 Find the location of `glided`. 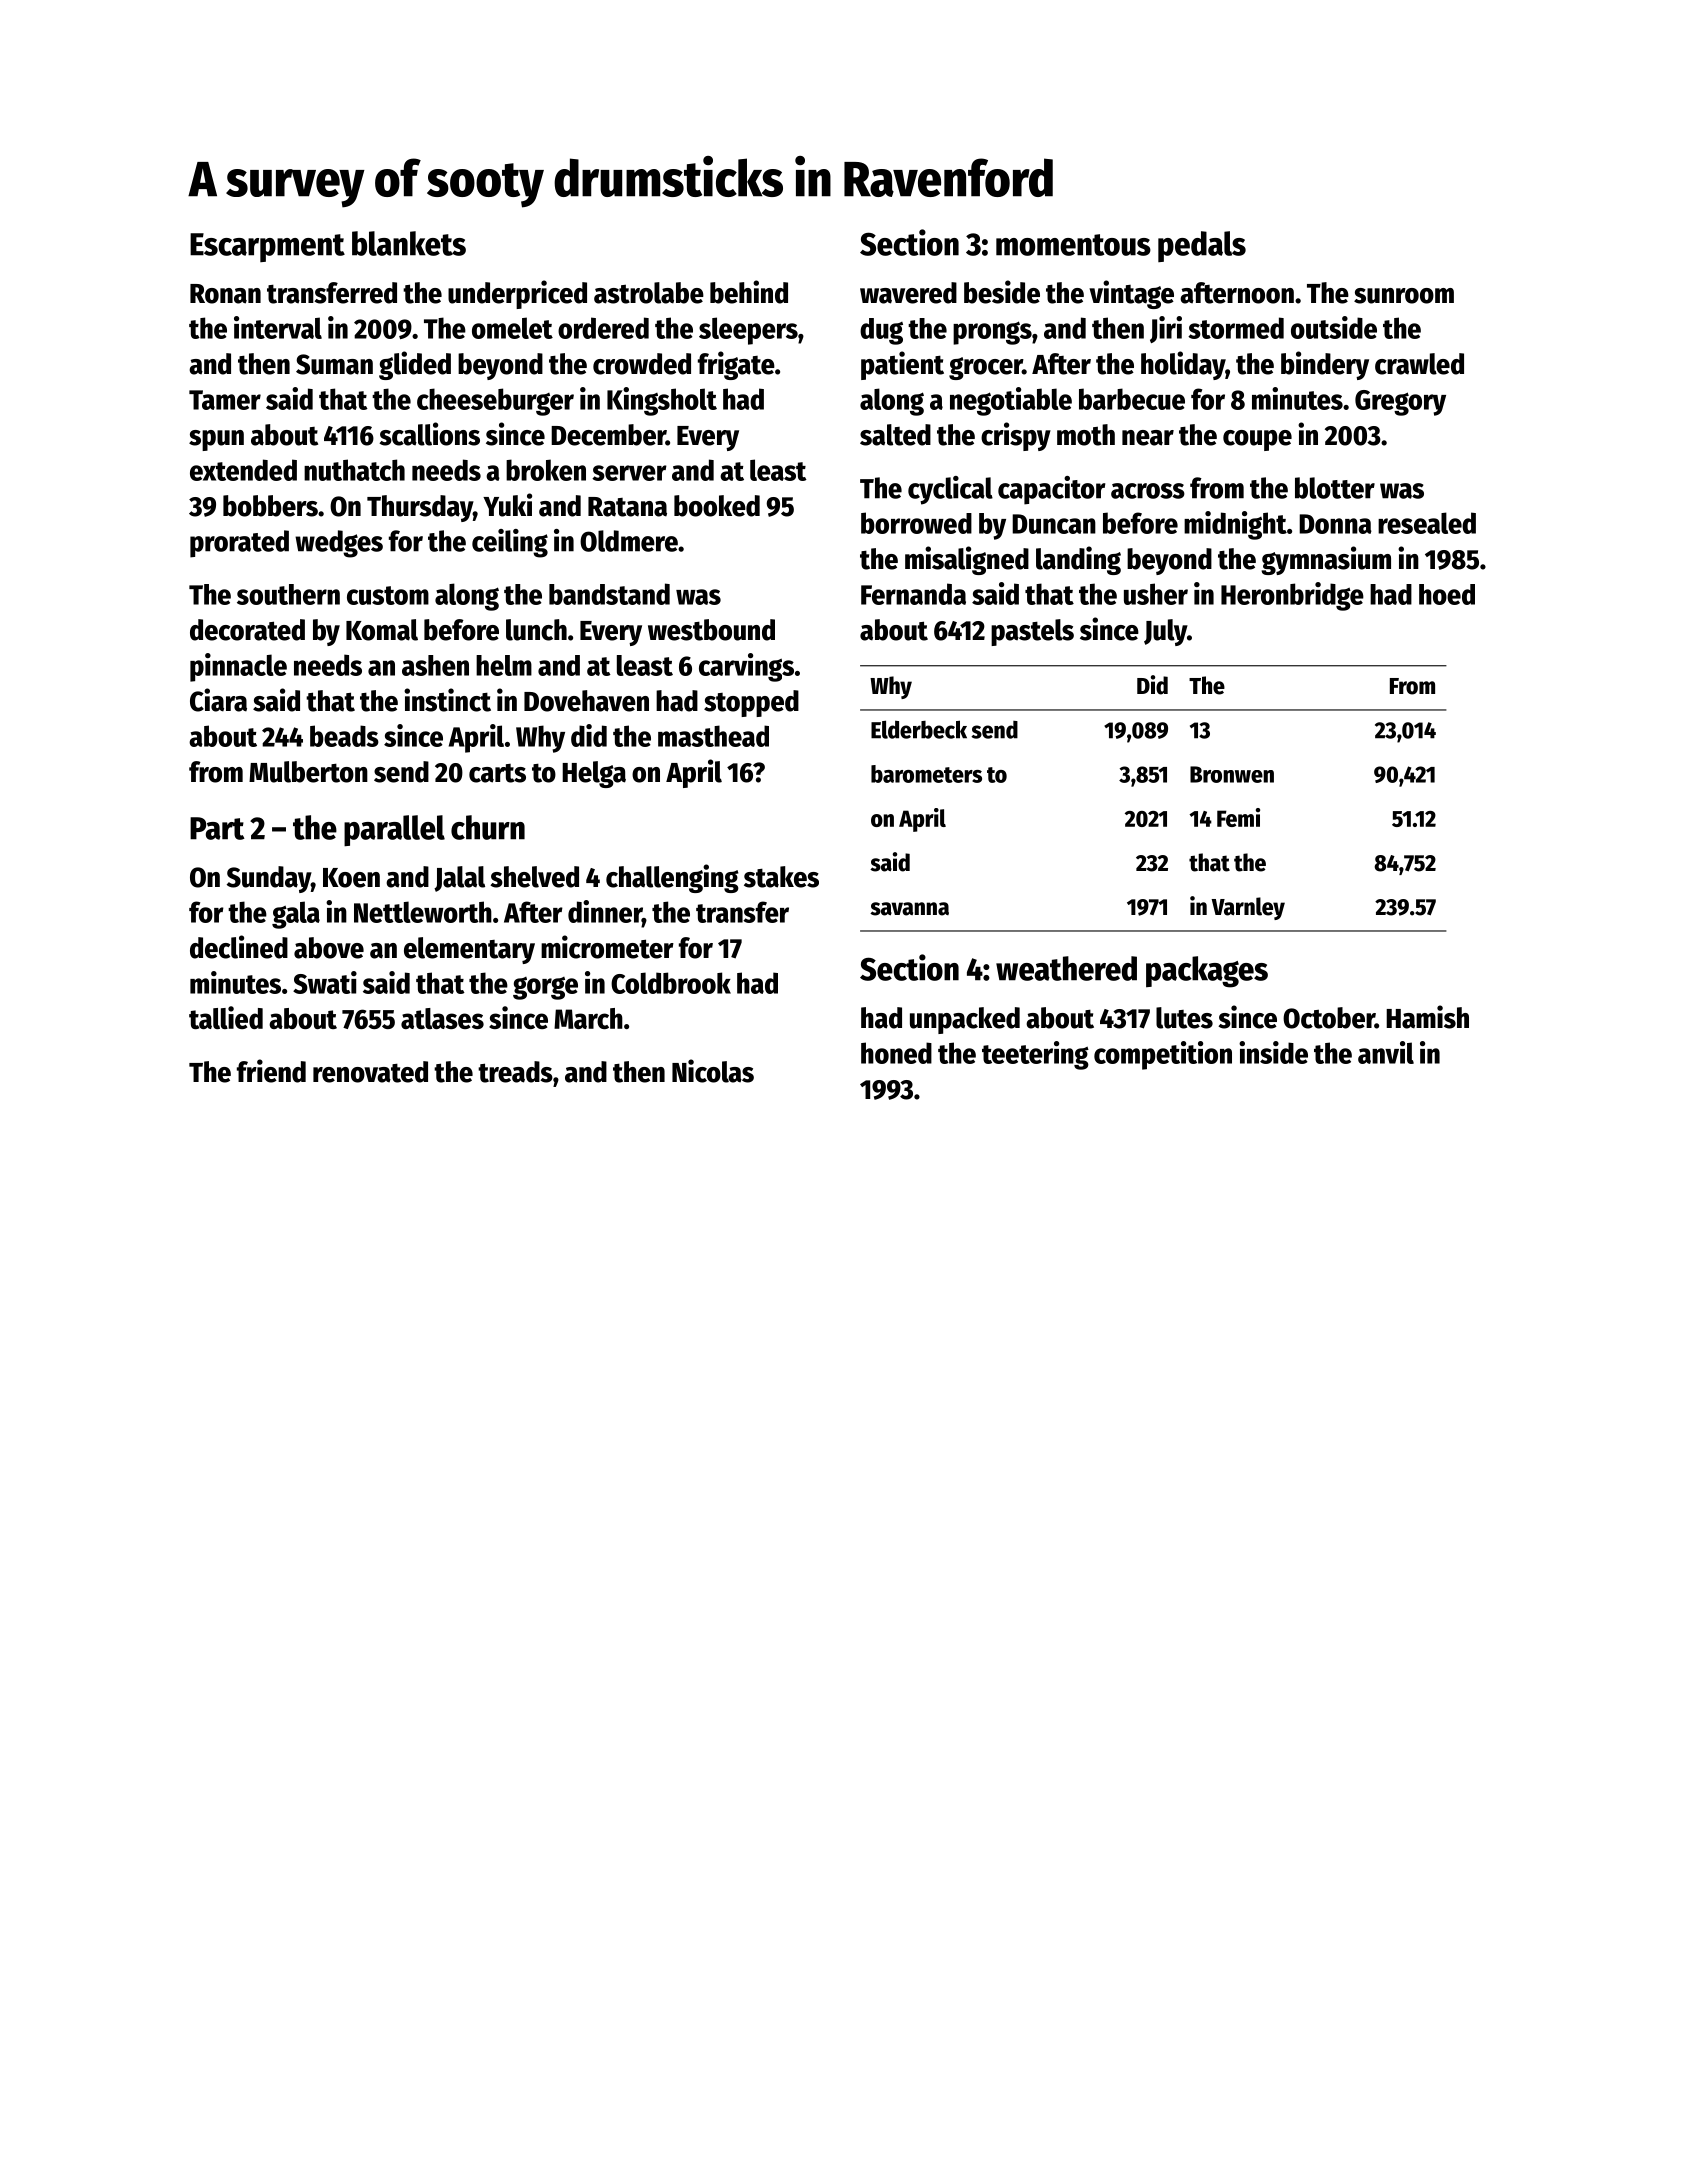

glided is located at coordinates (415, 365).
